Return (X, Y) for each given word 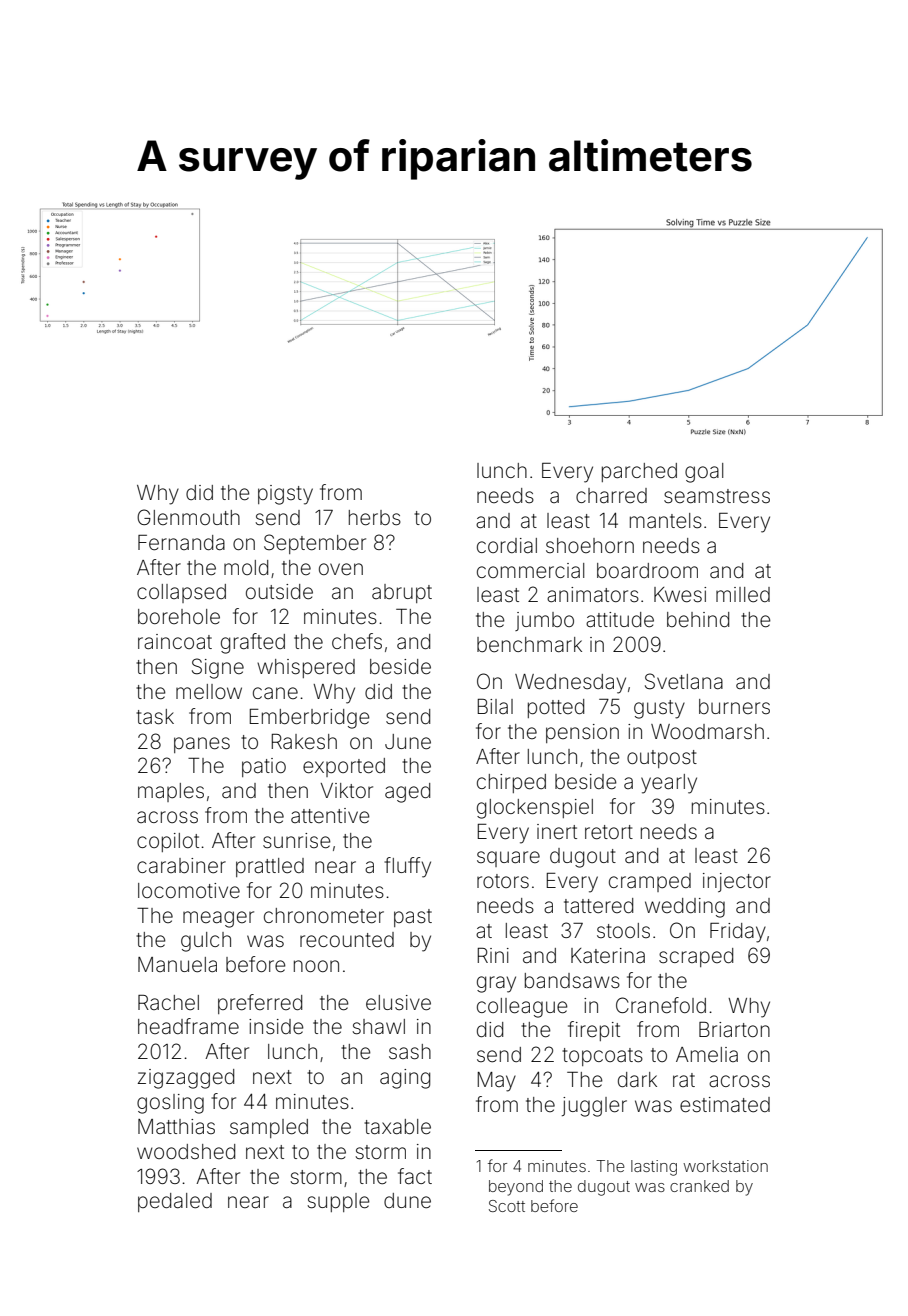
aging (405, 1079)
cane (275, 693)
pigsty (285, 495)
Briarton (734, 1029)
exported (344, 767)
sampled (269, 1128)
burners (734, 706)
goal (704, 473)
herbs (375, 518)
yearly (669, 784)
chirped (511, 783)
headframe (188, 1026)
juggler (594, 1107)
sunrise (297, 841)
